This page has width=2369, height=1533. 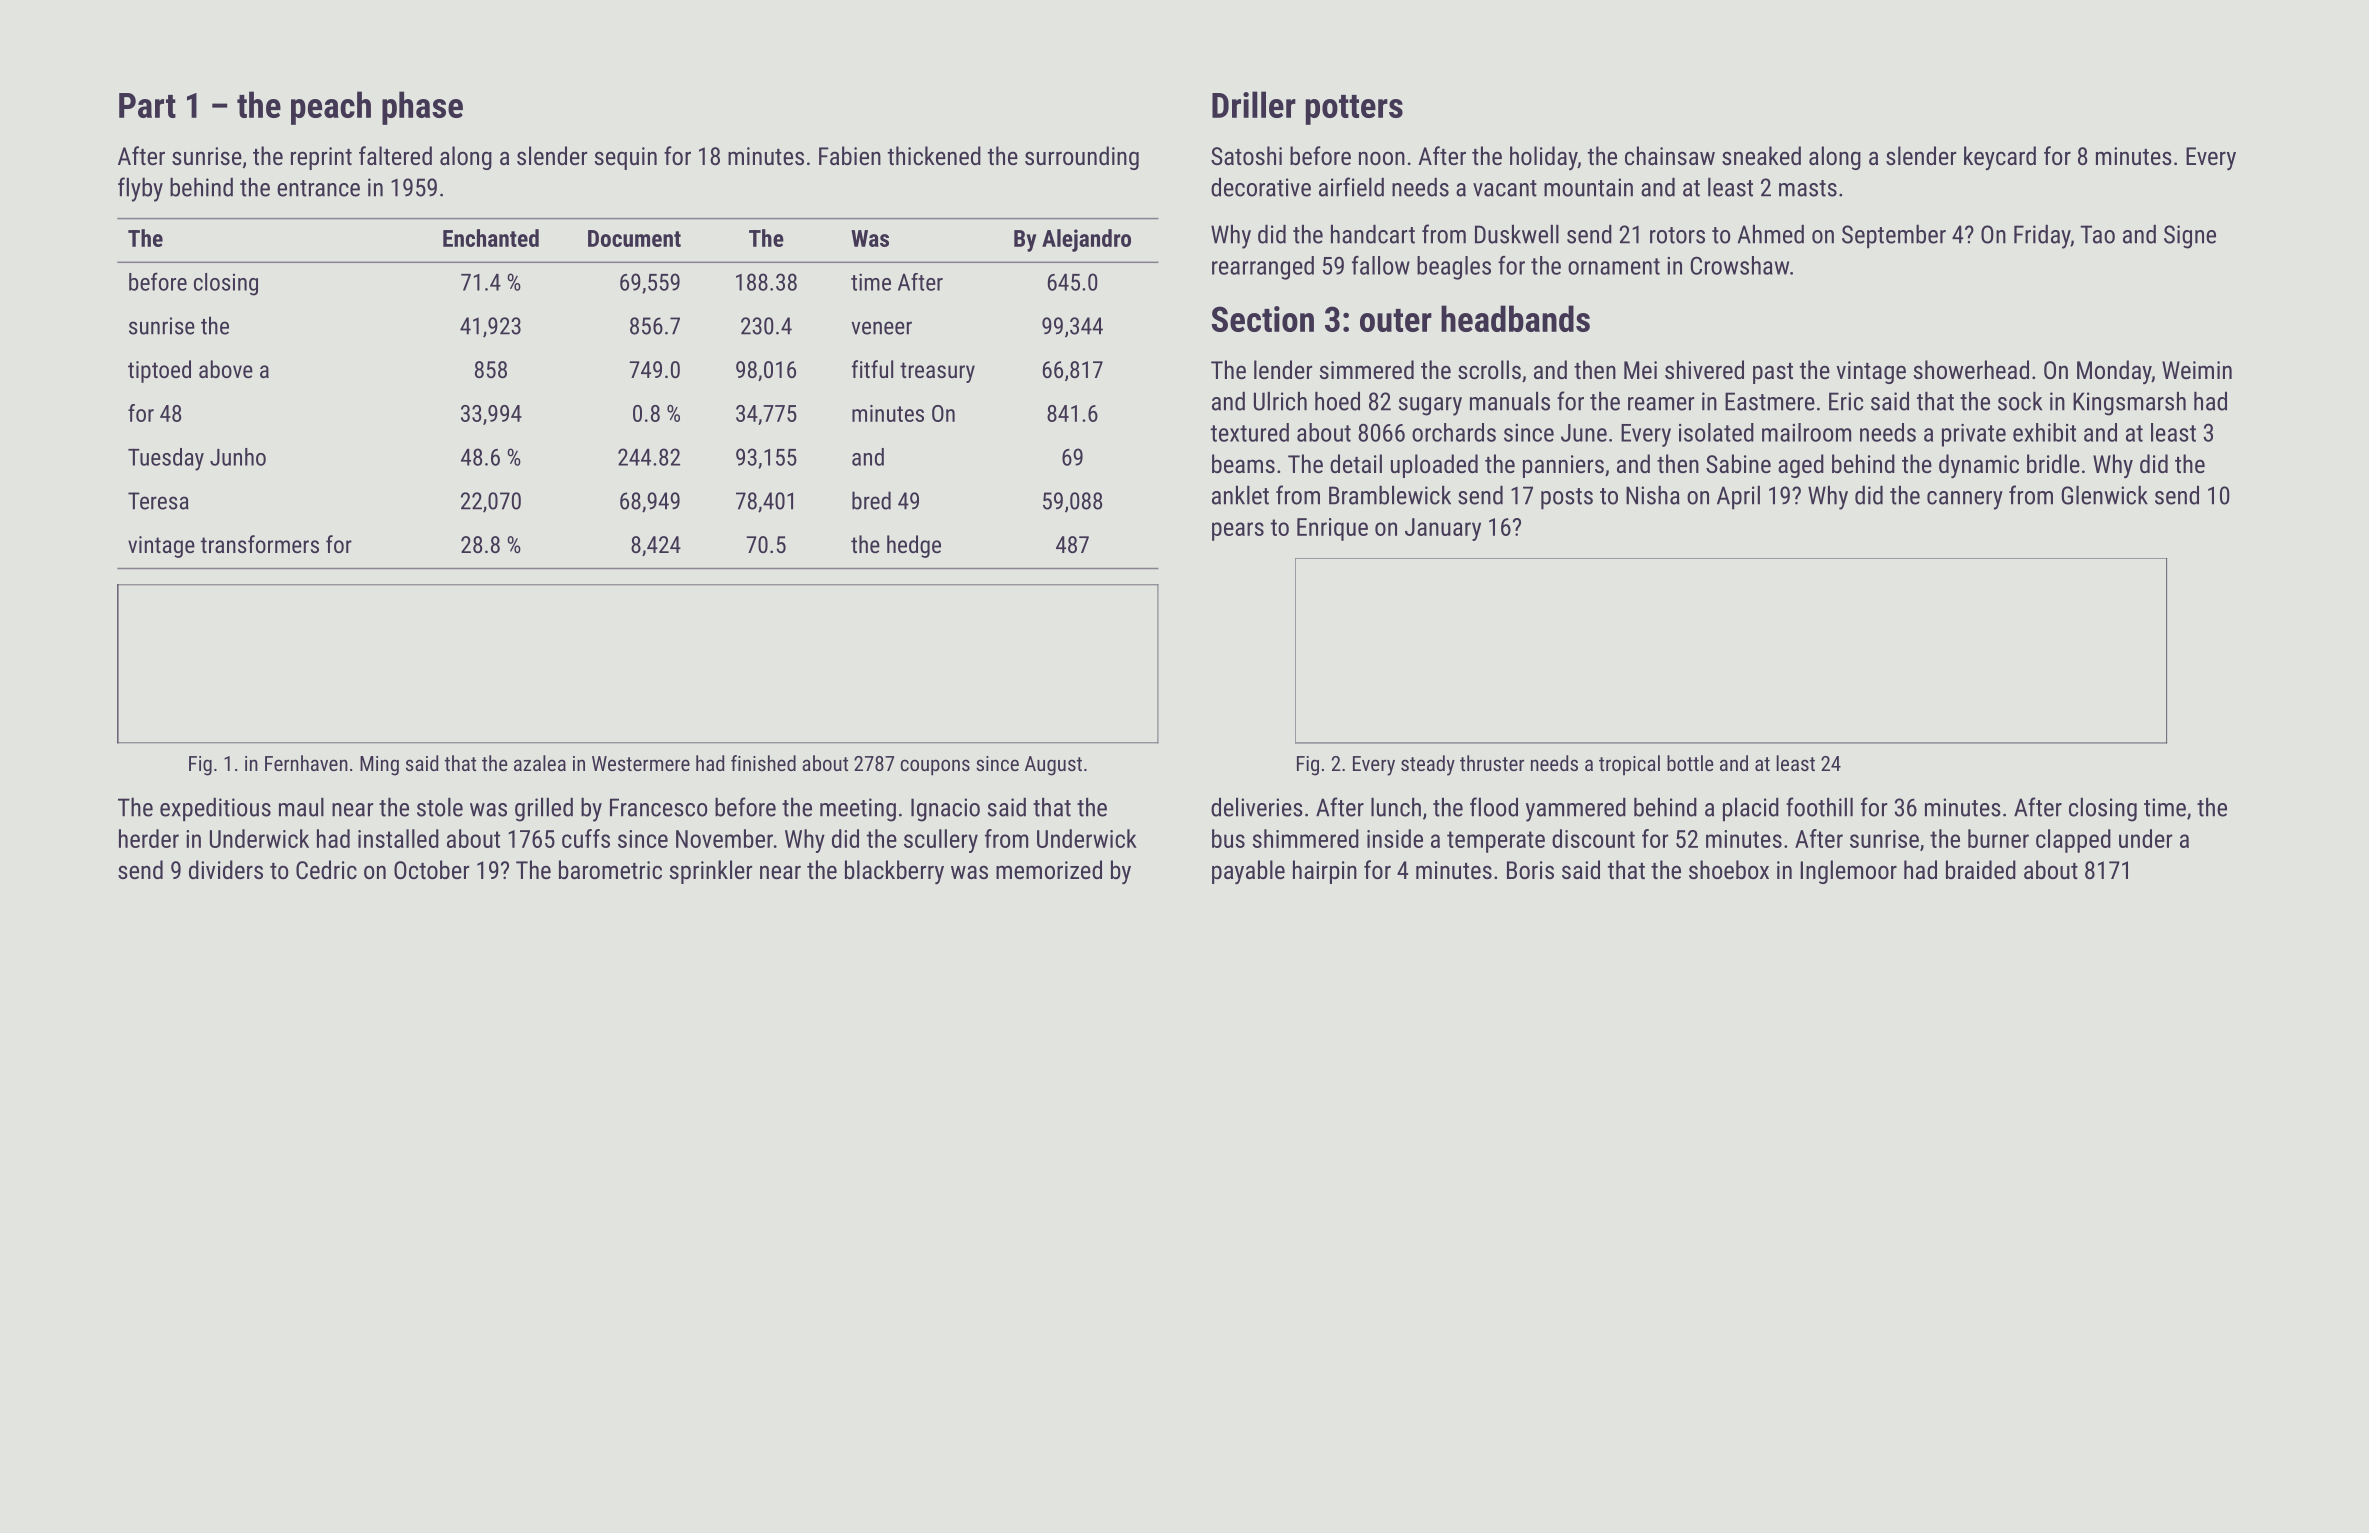 I want to click on hoed, so click(x=1337, y=401).
